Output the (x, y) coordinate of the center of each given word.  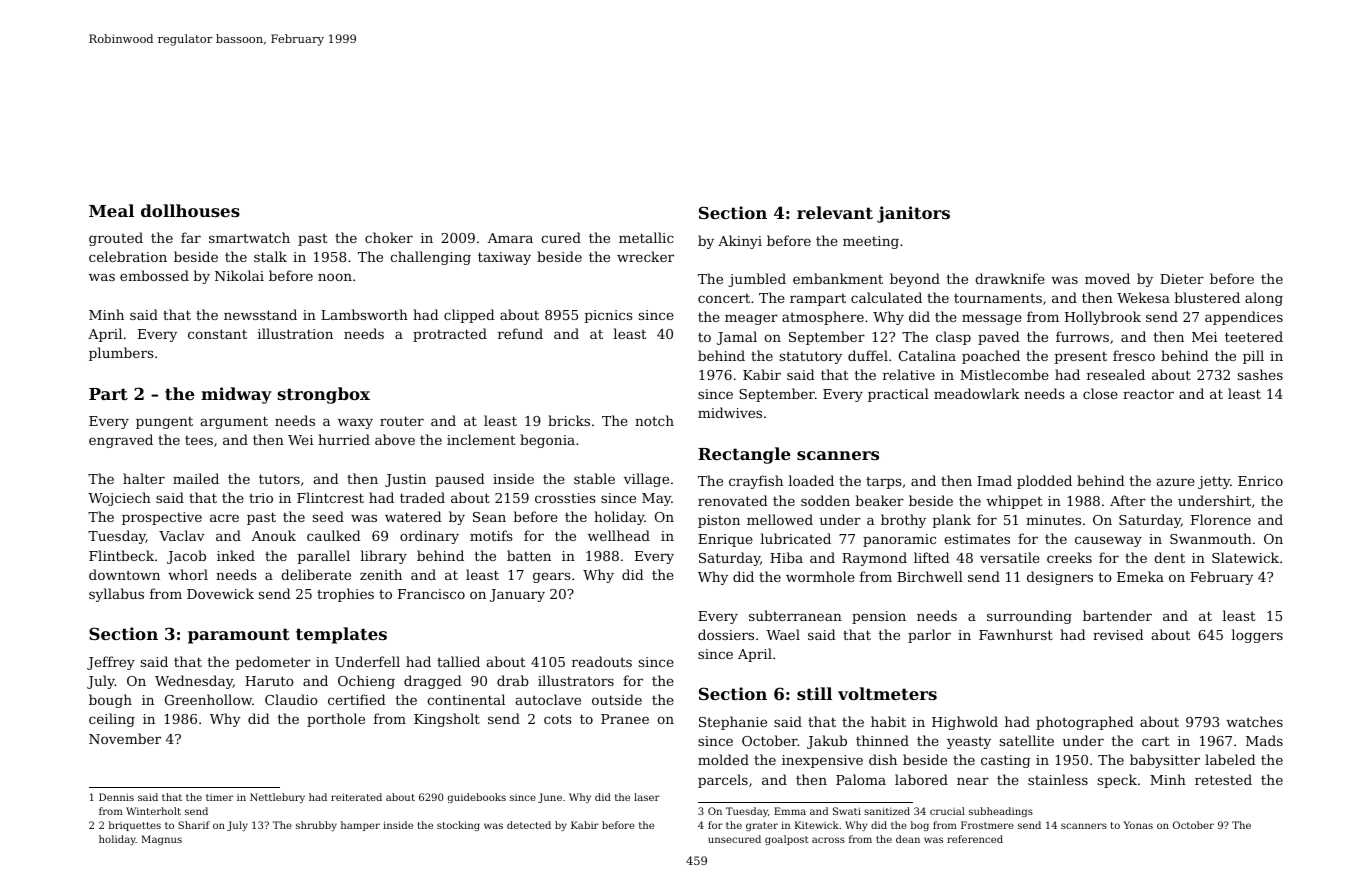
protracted (450, 335)
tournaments (998, 298)
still (814, 693)
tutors (279, 479)
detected (529, 825)
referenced (975, 839)
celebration (128, 256)
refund (520, 333)
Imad (994, 480)
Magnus (162, 840)
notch (654, 420)
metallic (646, 237)
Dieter (1182, 279)
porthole (336, 720)
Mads (1264, 740)
